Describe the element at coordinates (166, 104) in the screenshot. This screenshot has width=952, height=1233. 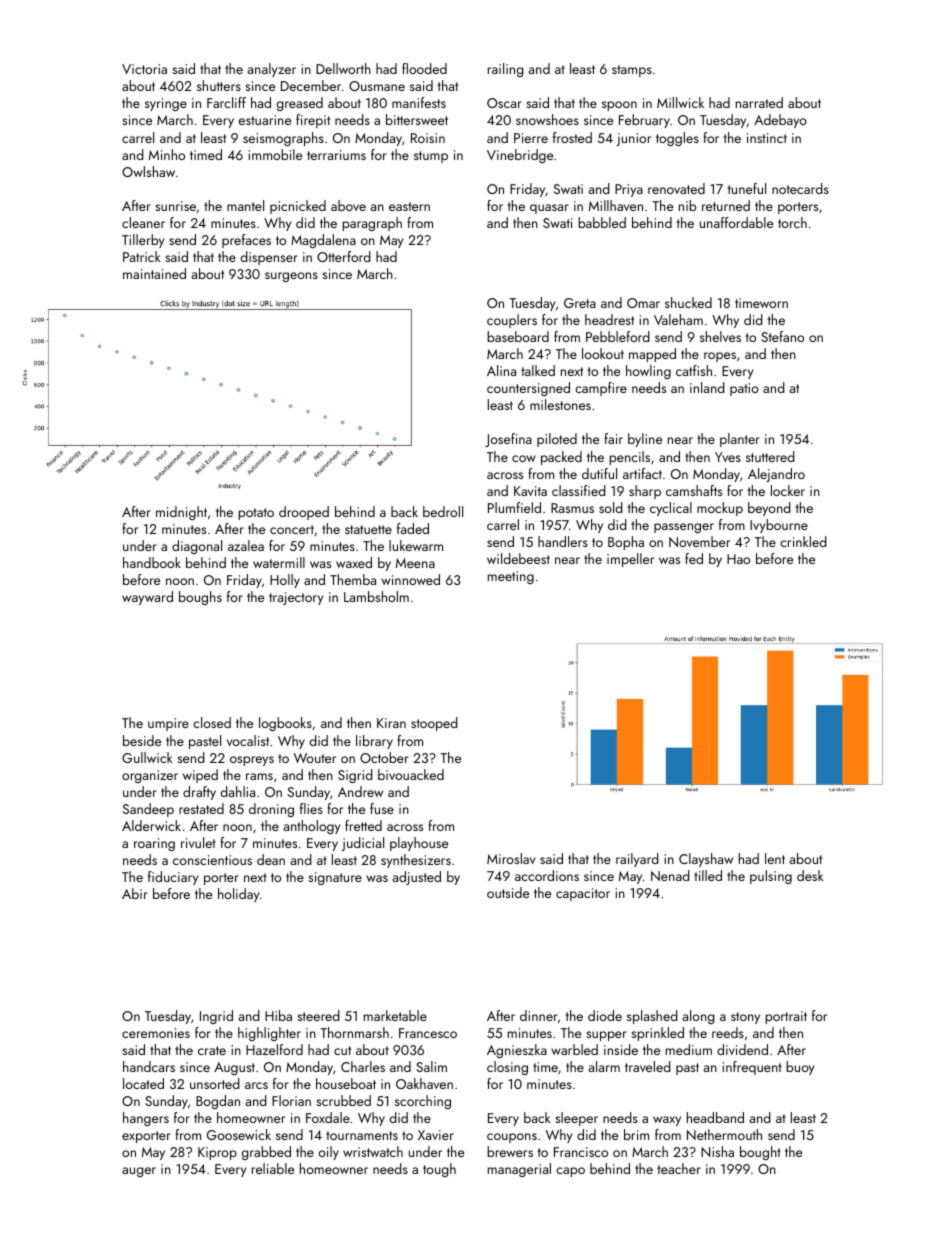
I see `syringe` at that location.
